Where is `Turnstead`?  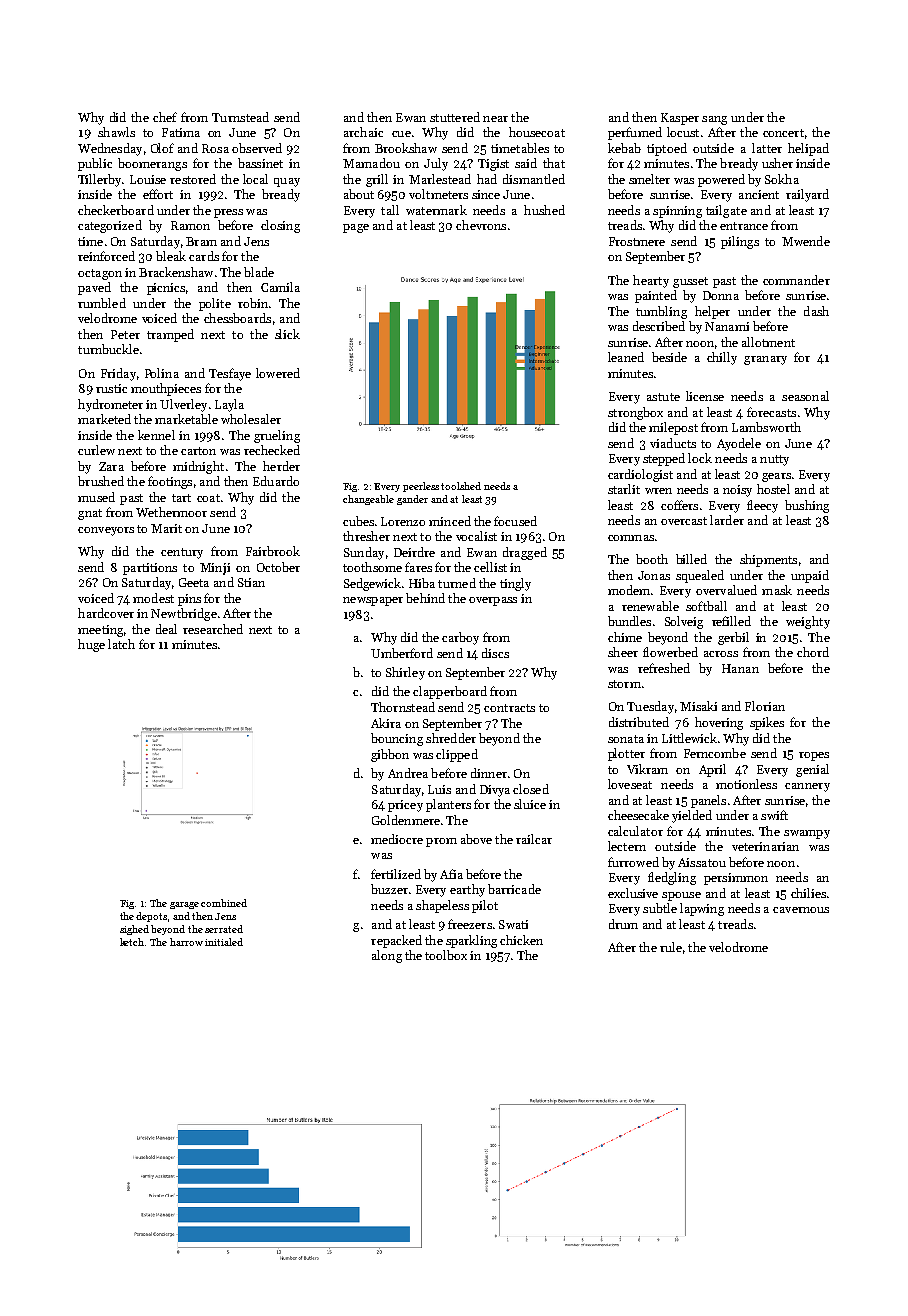
Turnstead is located at coordinates (240, 117).
